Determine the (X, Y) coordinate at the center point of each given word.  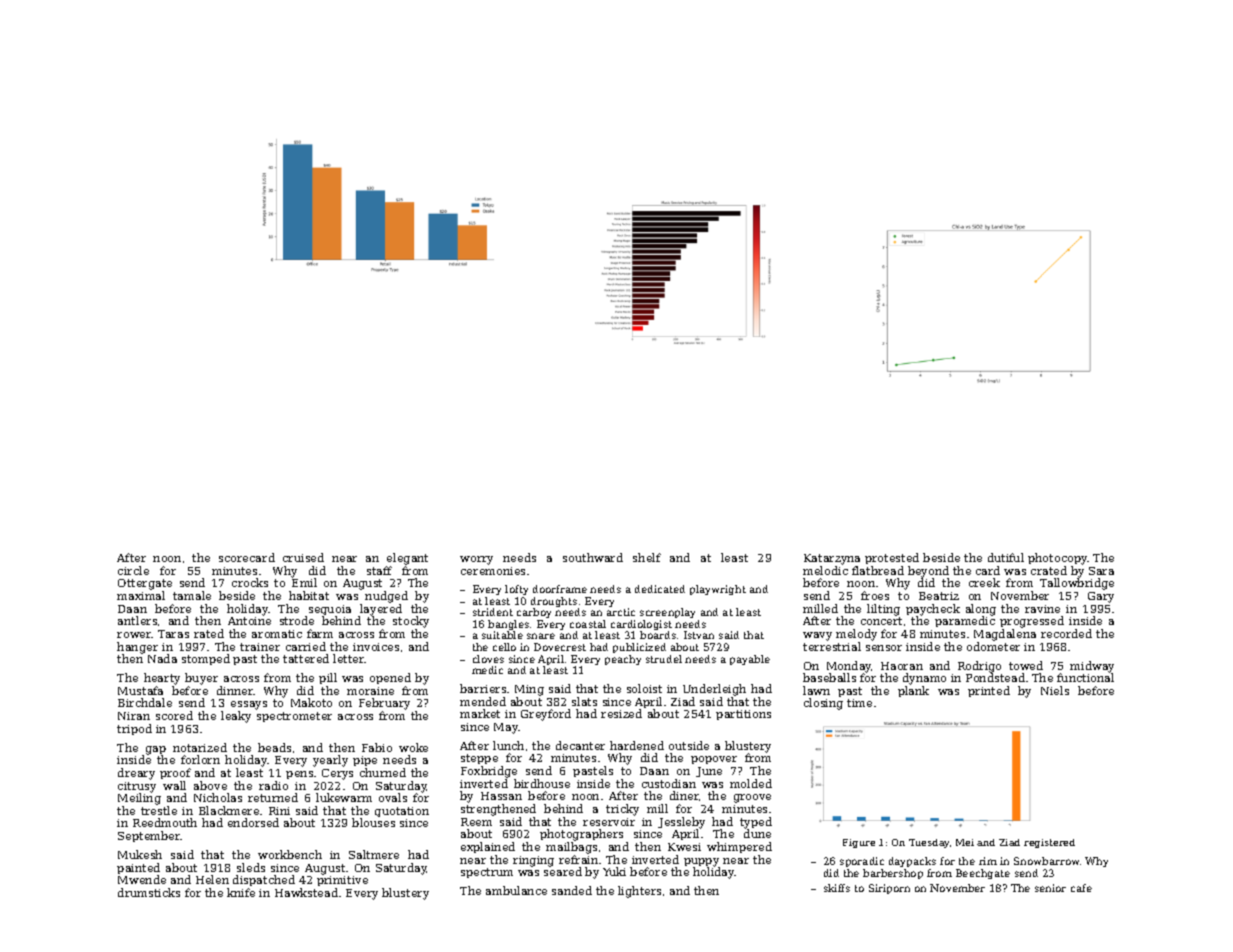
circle (133, 570)
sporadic (862, 862)
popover (714, 760)
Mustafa (140, 690)
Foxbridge (489, 772)
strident (493, 612)
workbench (290, 854)
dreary (136, 774)
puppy (701, 862)
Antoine (249, 621)
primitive (342, 881)
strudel (664, 659)
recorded (1066, 633)
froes (875, 595)
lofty (516, 590)
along (981, 610)
